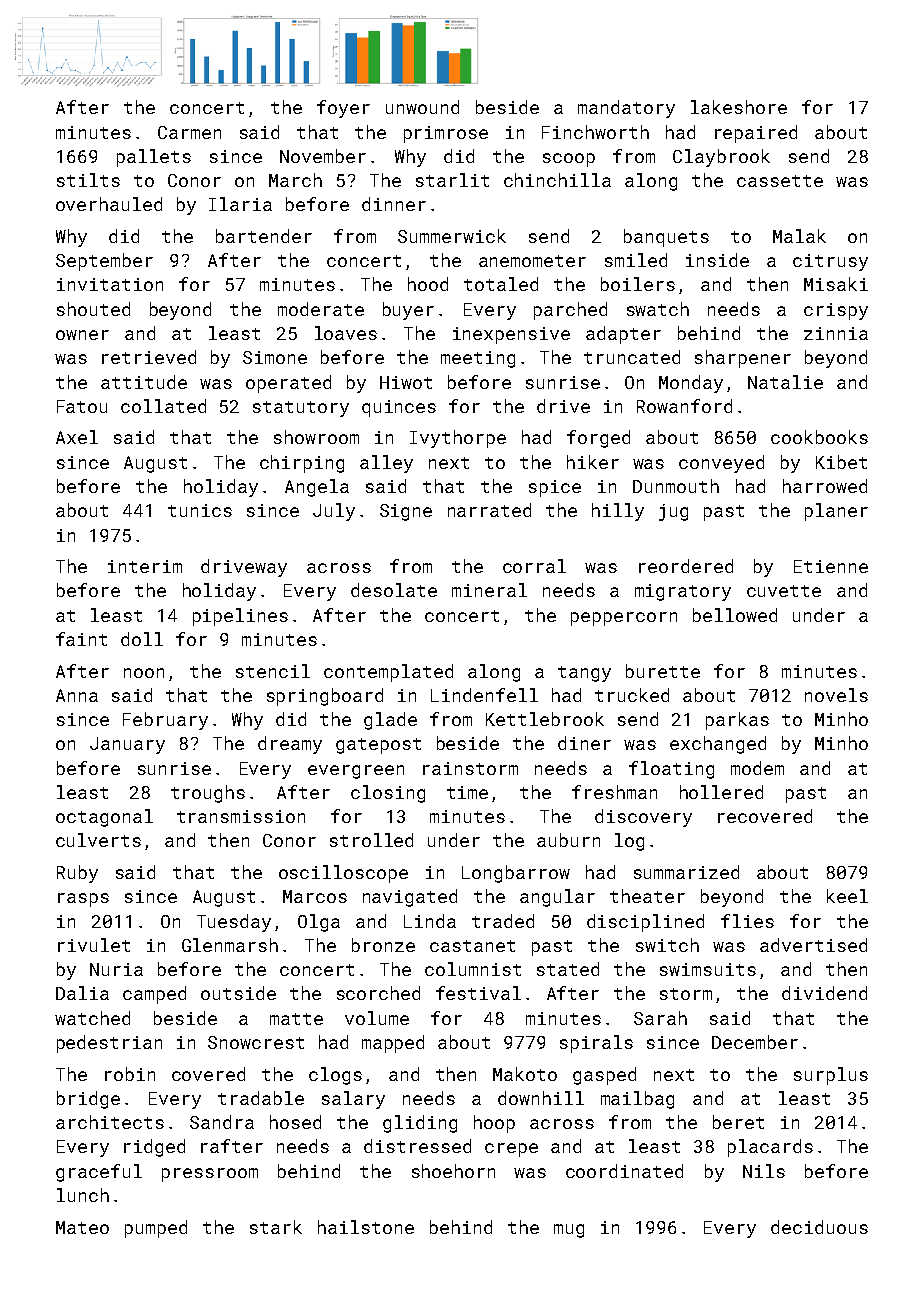 The width and height of the screenshot is (924, 1308). Describe the element at coordinates (189, 132) in the screenshot. I see `Carmen` at that location.
